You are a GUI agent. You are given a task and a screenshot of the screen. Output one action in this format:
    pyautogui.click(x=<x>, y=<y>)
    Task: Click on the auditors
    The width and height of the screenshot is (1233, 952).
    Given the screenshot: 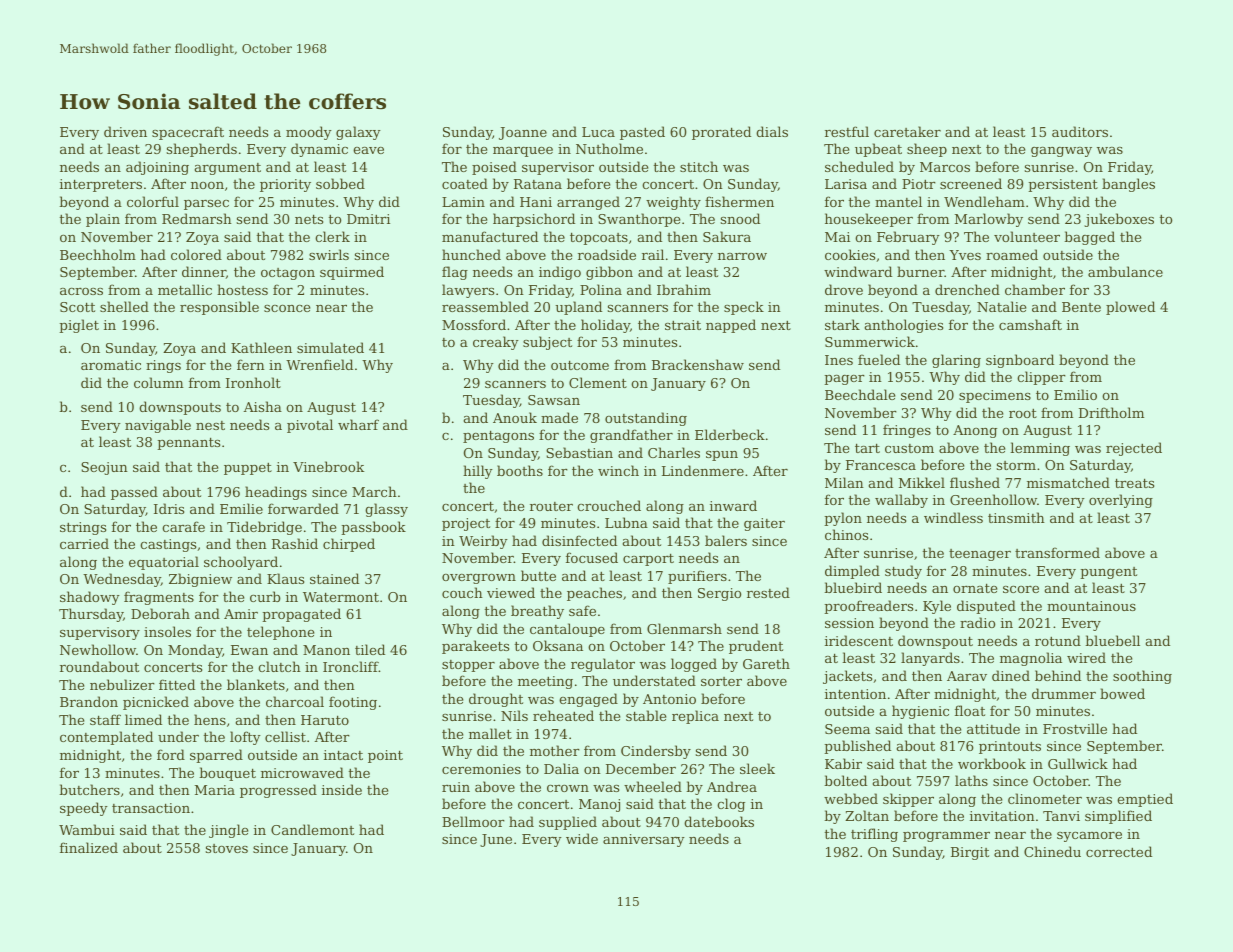 What is the action you would take?
    pyautogui.click(x=1080, y=131)
